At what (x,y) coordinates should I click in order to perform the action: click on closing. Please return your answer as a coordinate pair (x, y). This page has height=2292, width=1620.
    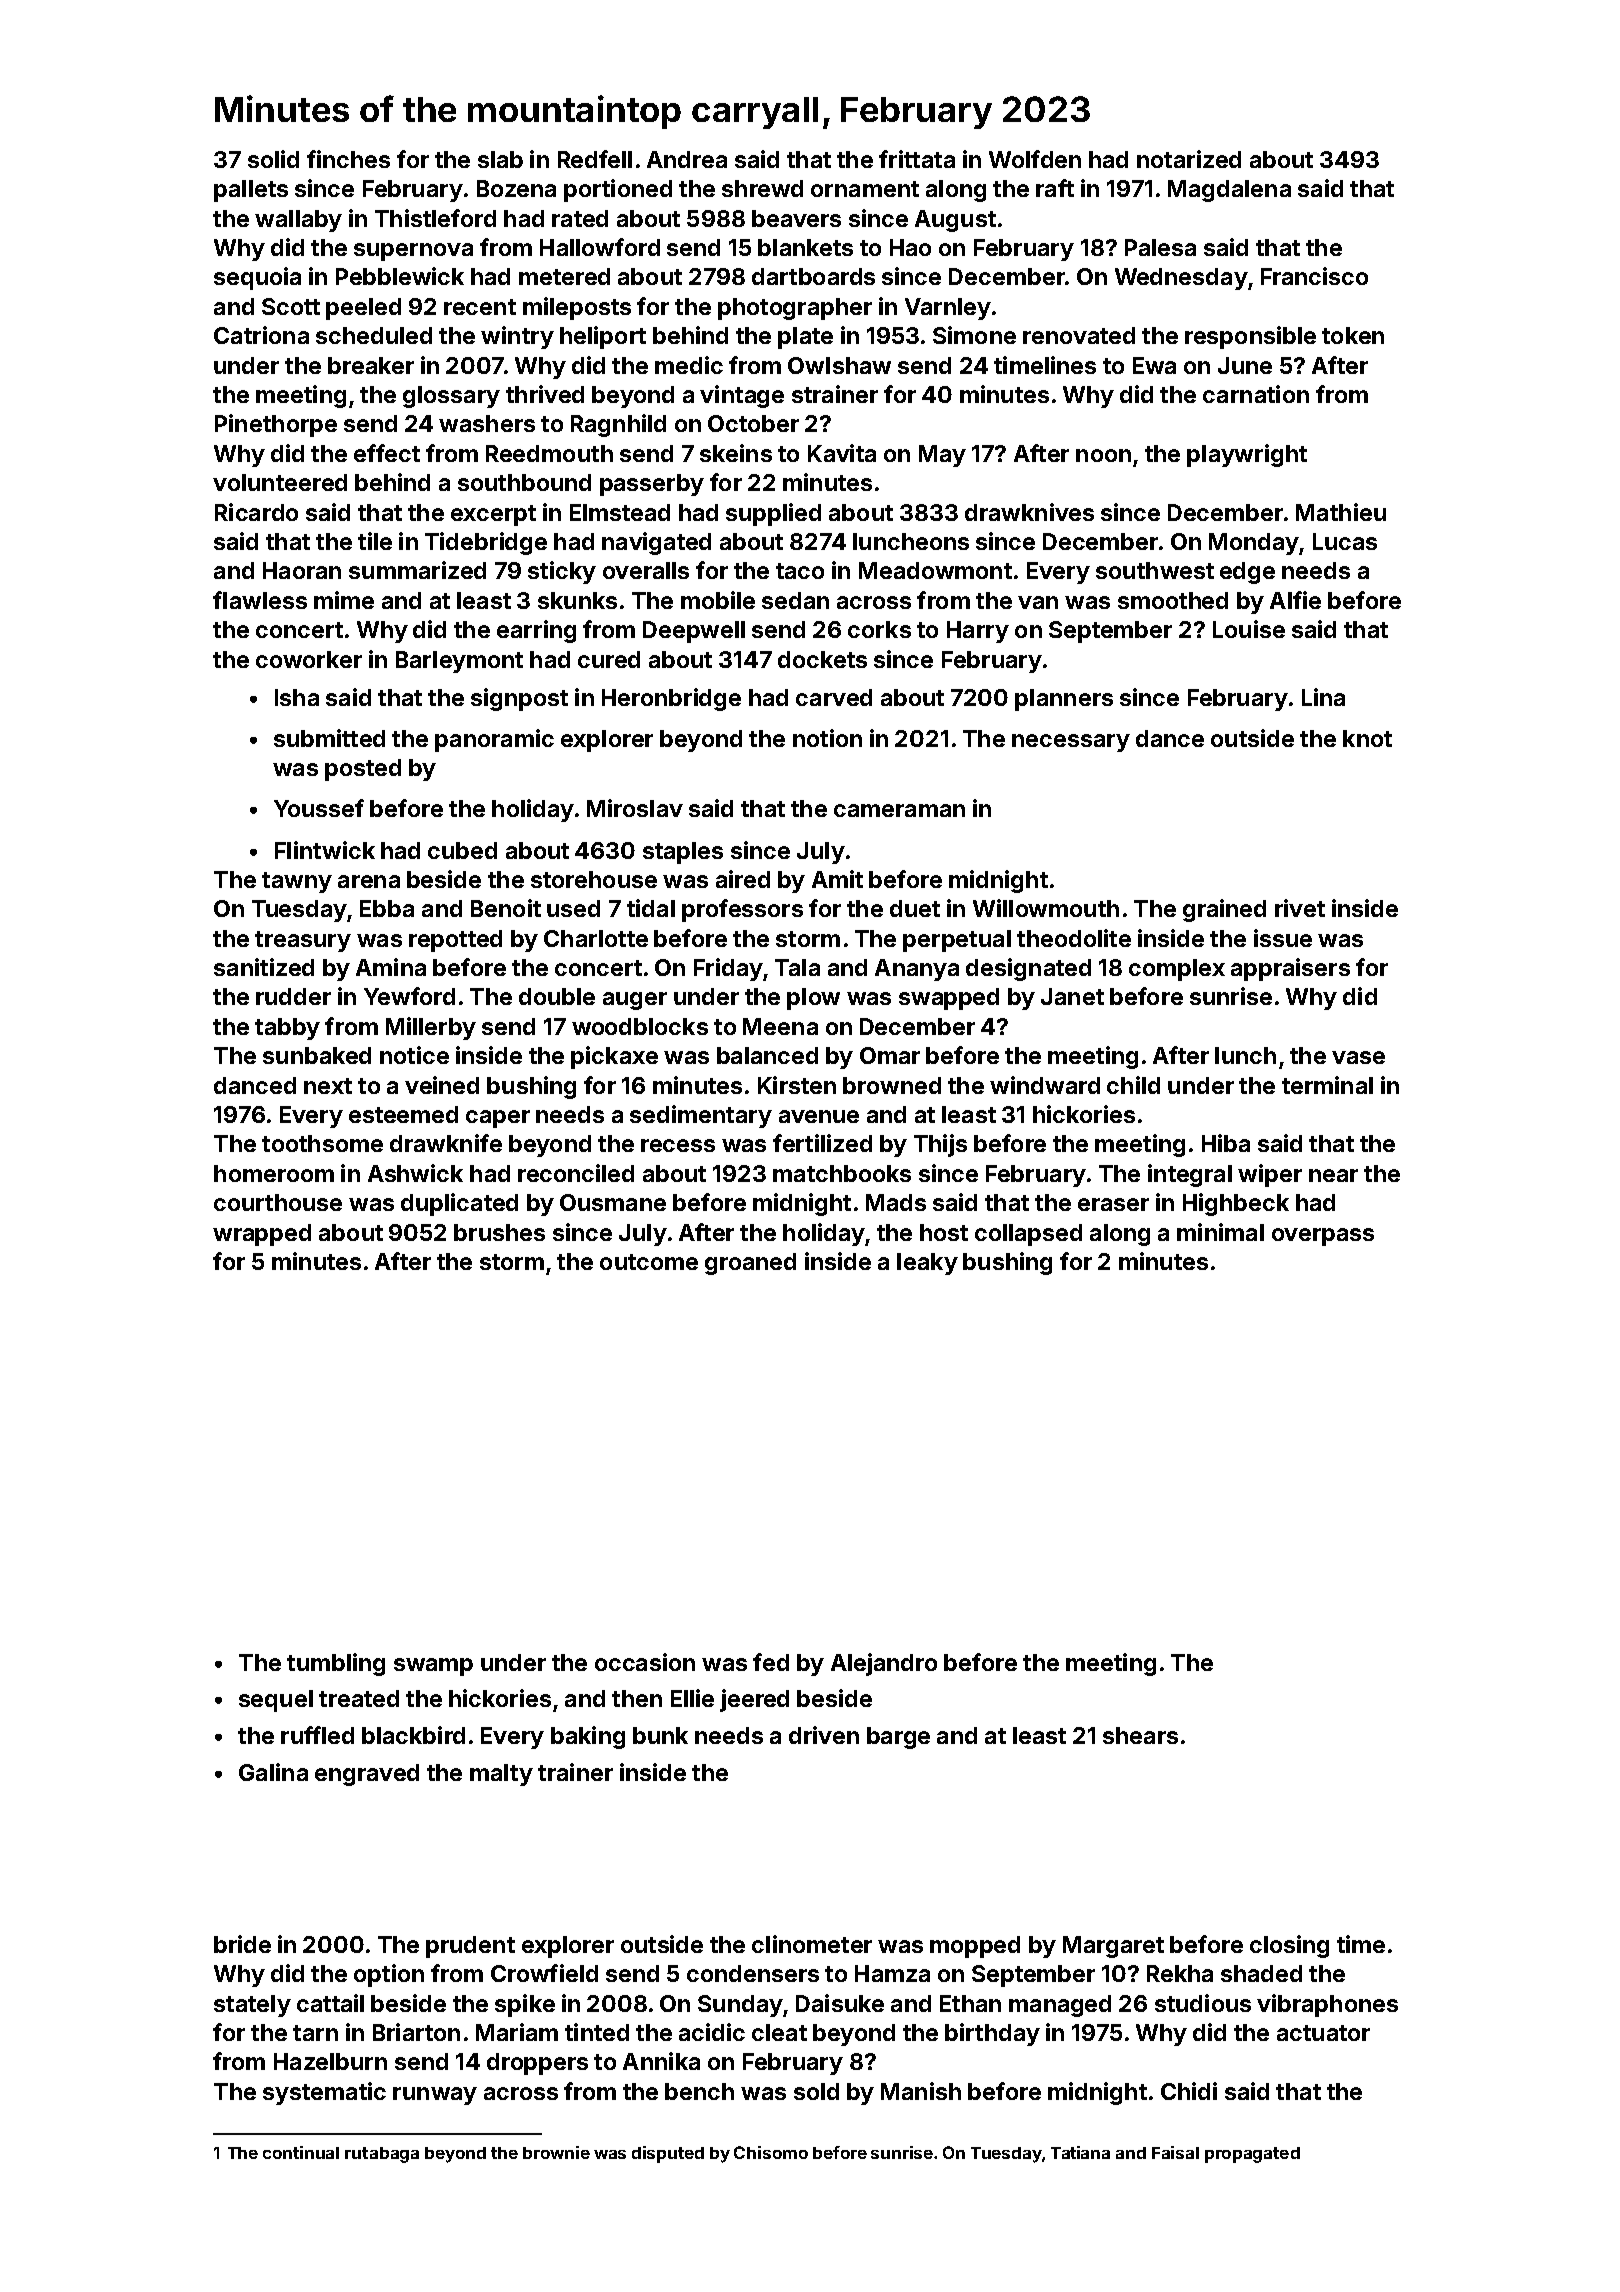
    Looking at the image, I should click on (1289, 1946).
